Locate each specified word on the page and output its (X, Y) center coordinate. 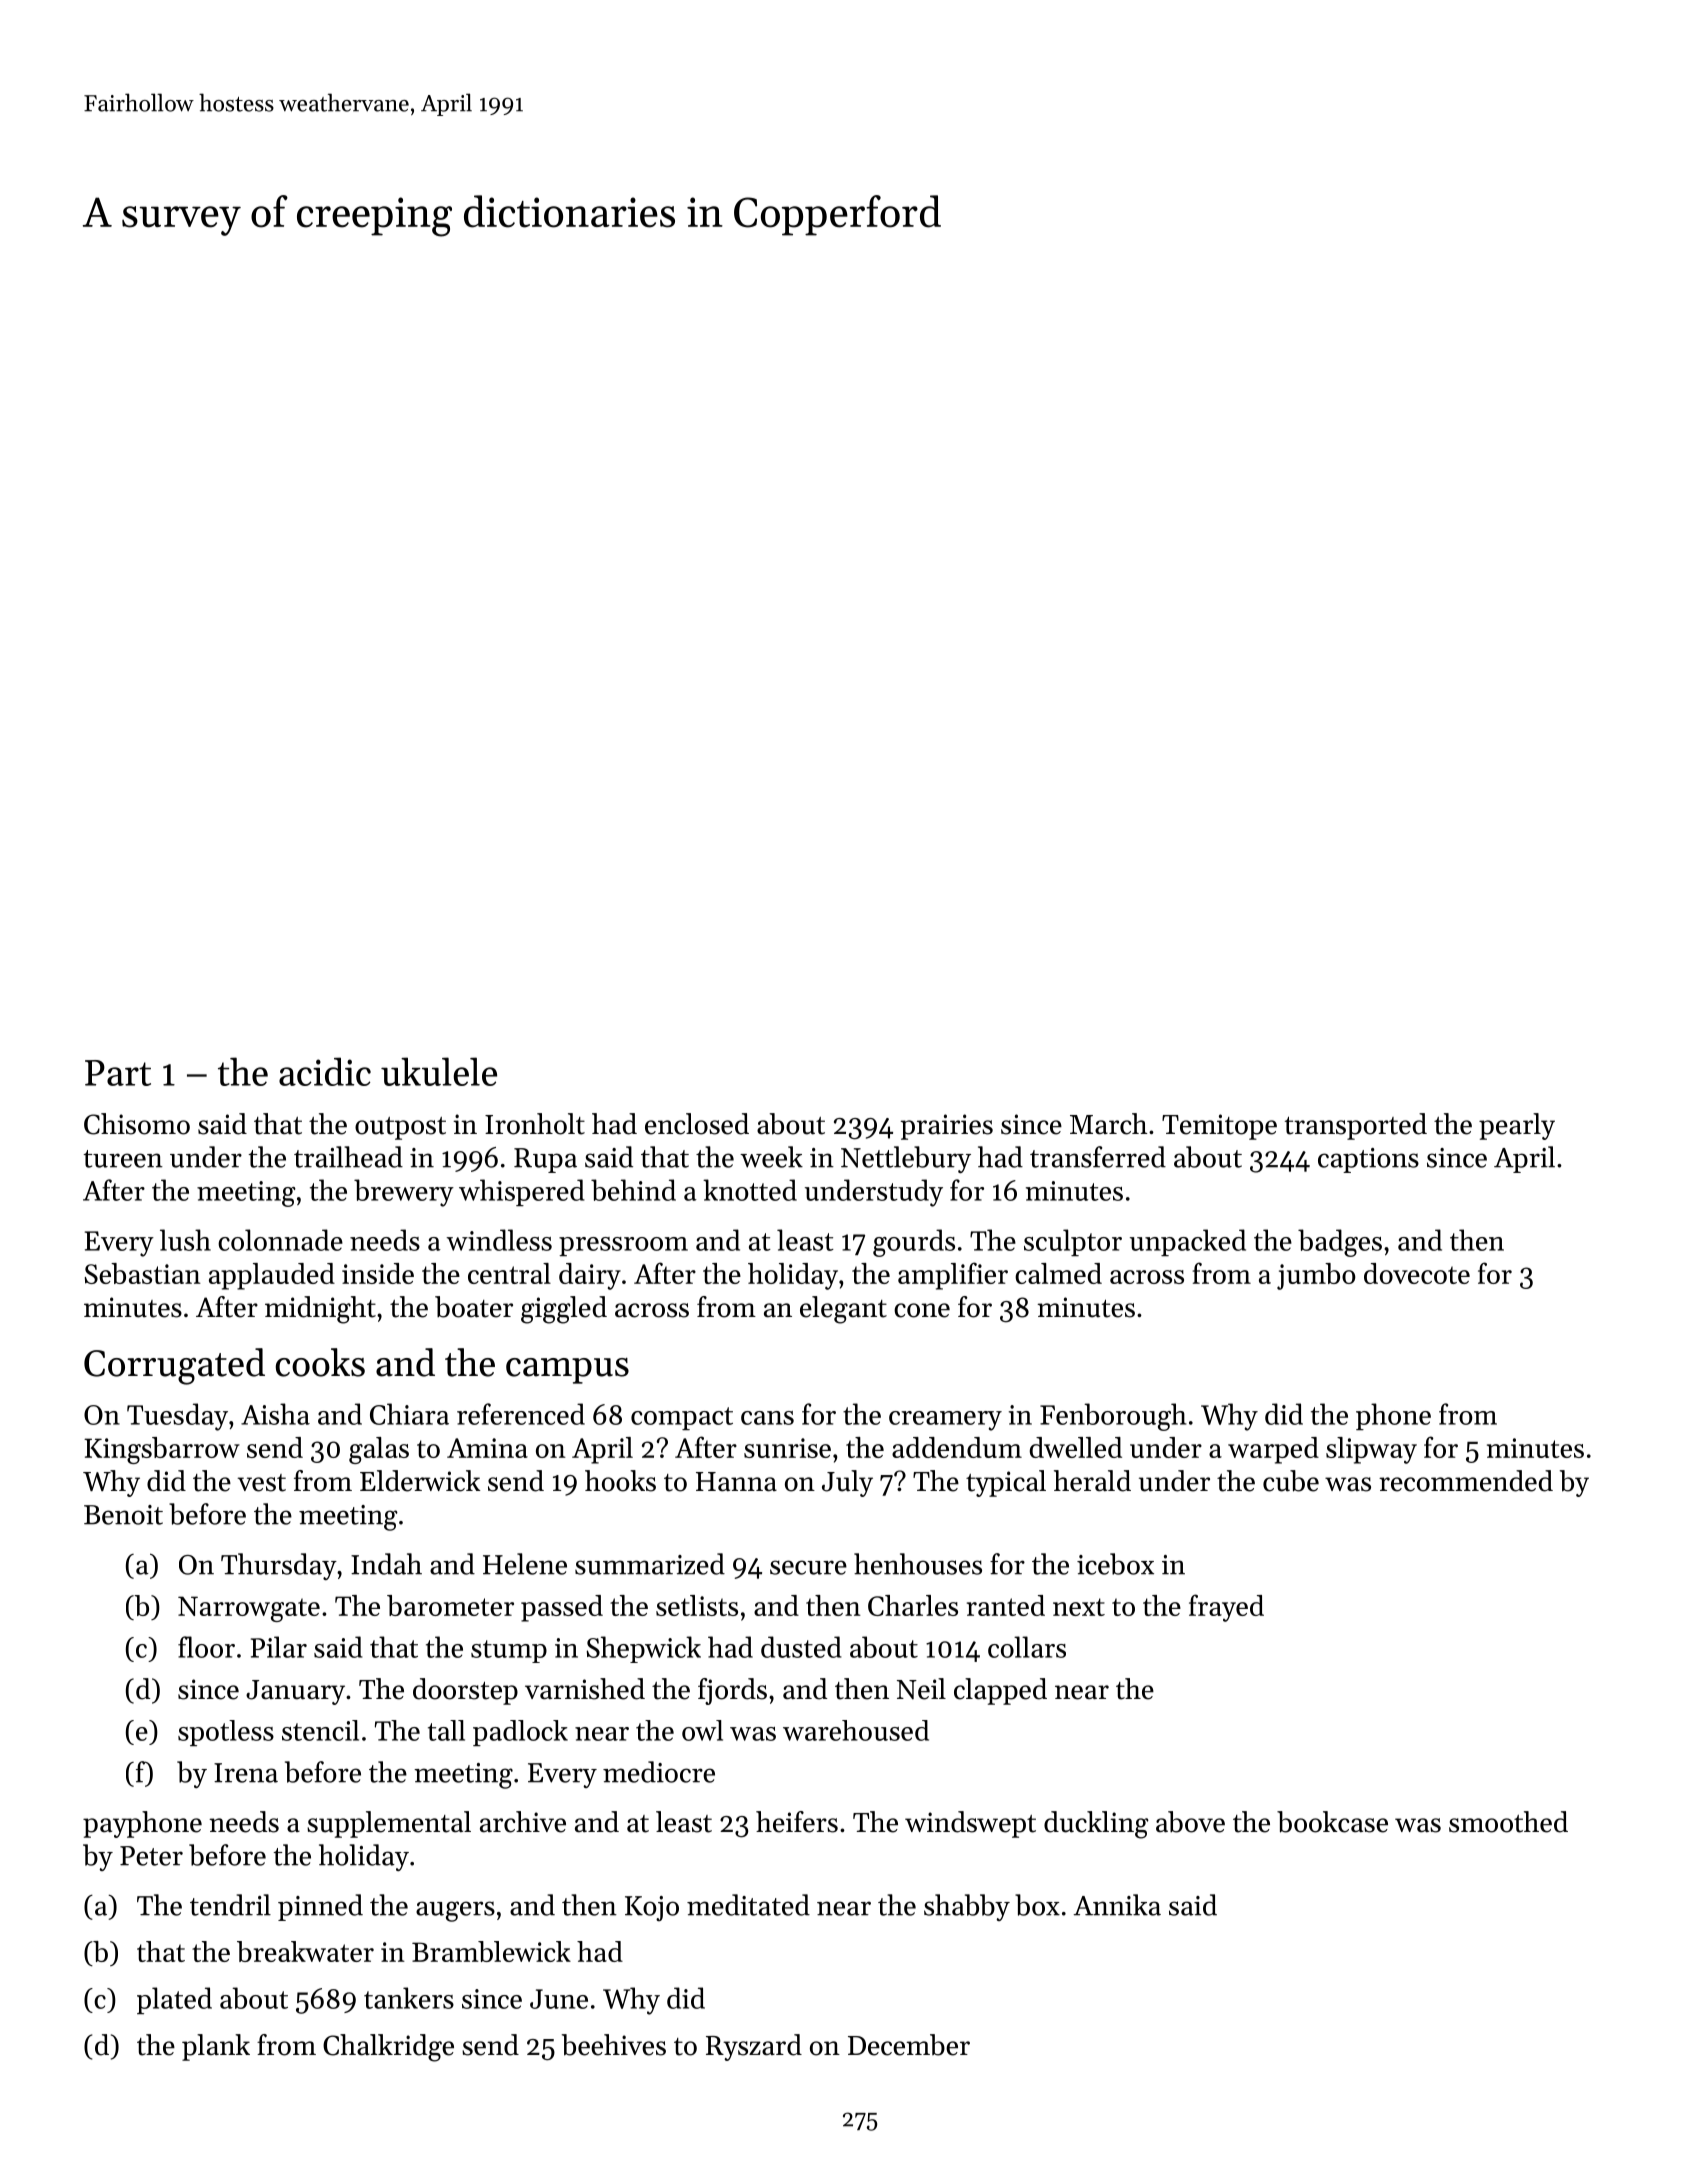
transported (1356, 1126)
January (295, 1692)
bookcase (1332, 1822)
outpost (400, 1128)
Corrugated (174, 1366)
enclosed (697, 1124)
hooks (620, 1481)
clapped (1000, 1691)
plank (216, 2047)
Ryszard (754, 2047)
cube (1291, 1481)
